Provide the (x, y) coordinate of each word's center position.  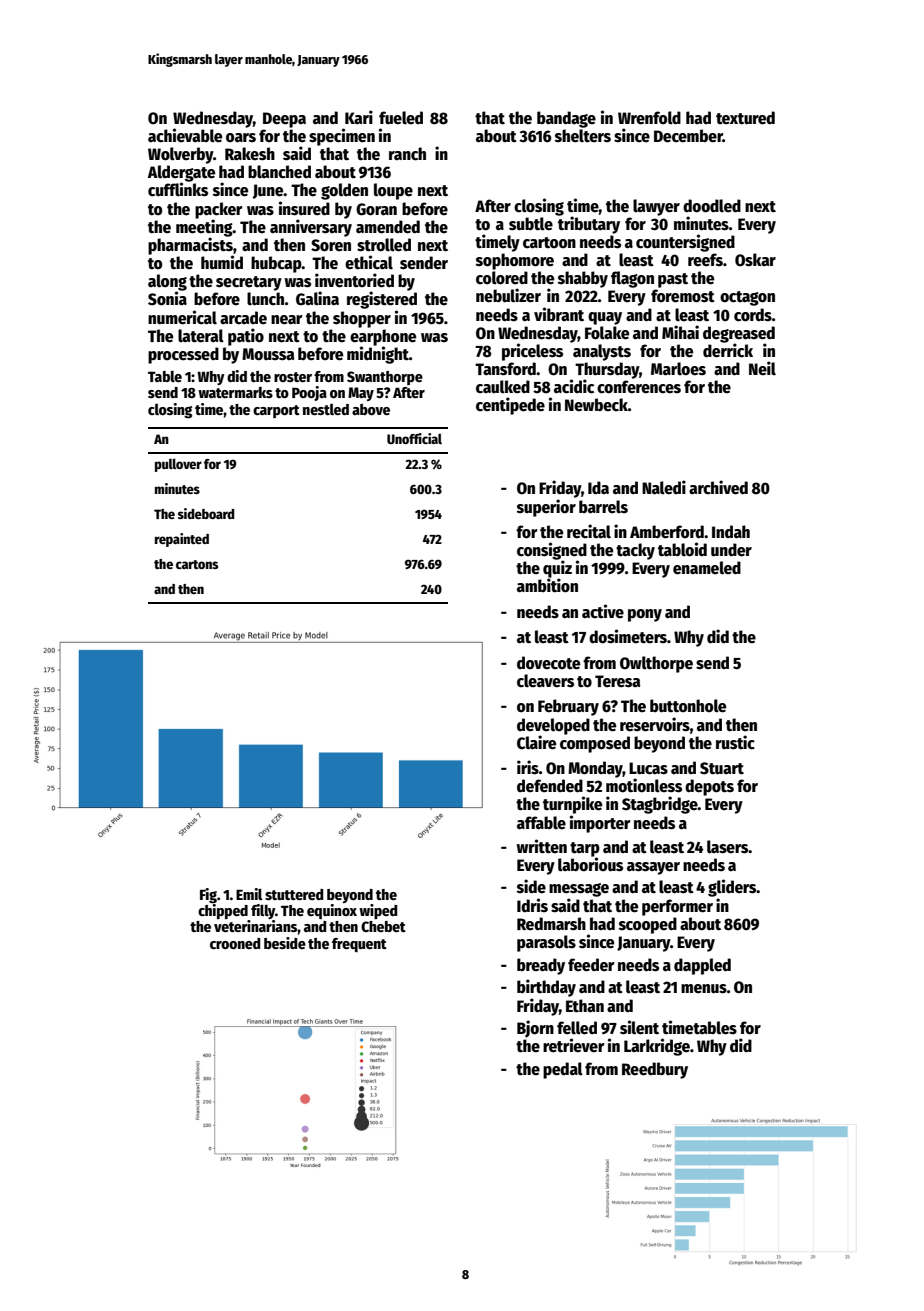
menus (704, 989)
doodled (712, 206)
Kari (359, 117)
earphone (383, 337)
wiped (378, 911)
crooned (235, 943)
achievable (185, 135)
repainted (182, 540)
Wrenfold (649, 118)
